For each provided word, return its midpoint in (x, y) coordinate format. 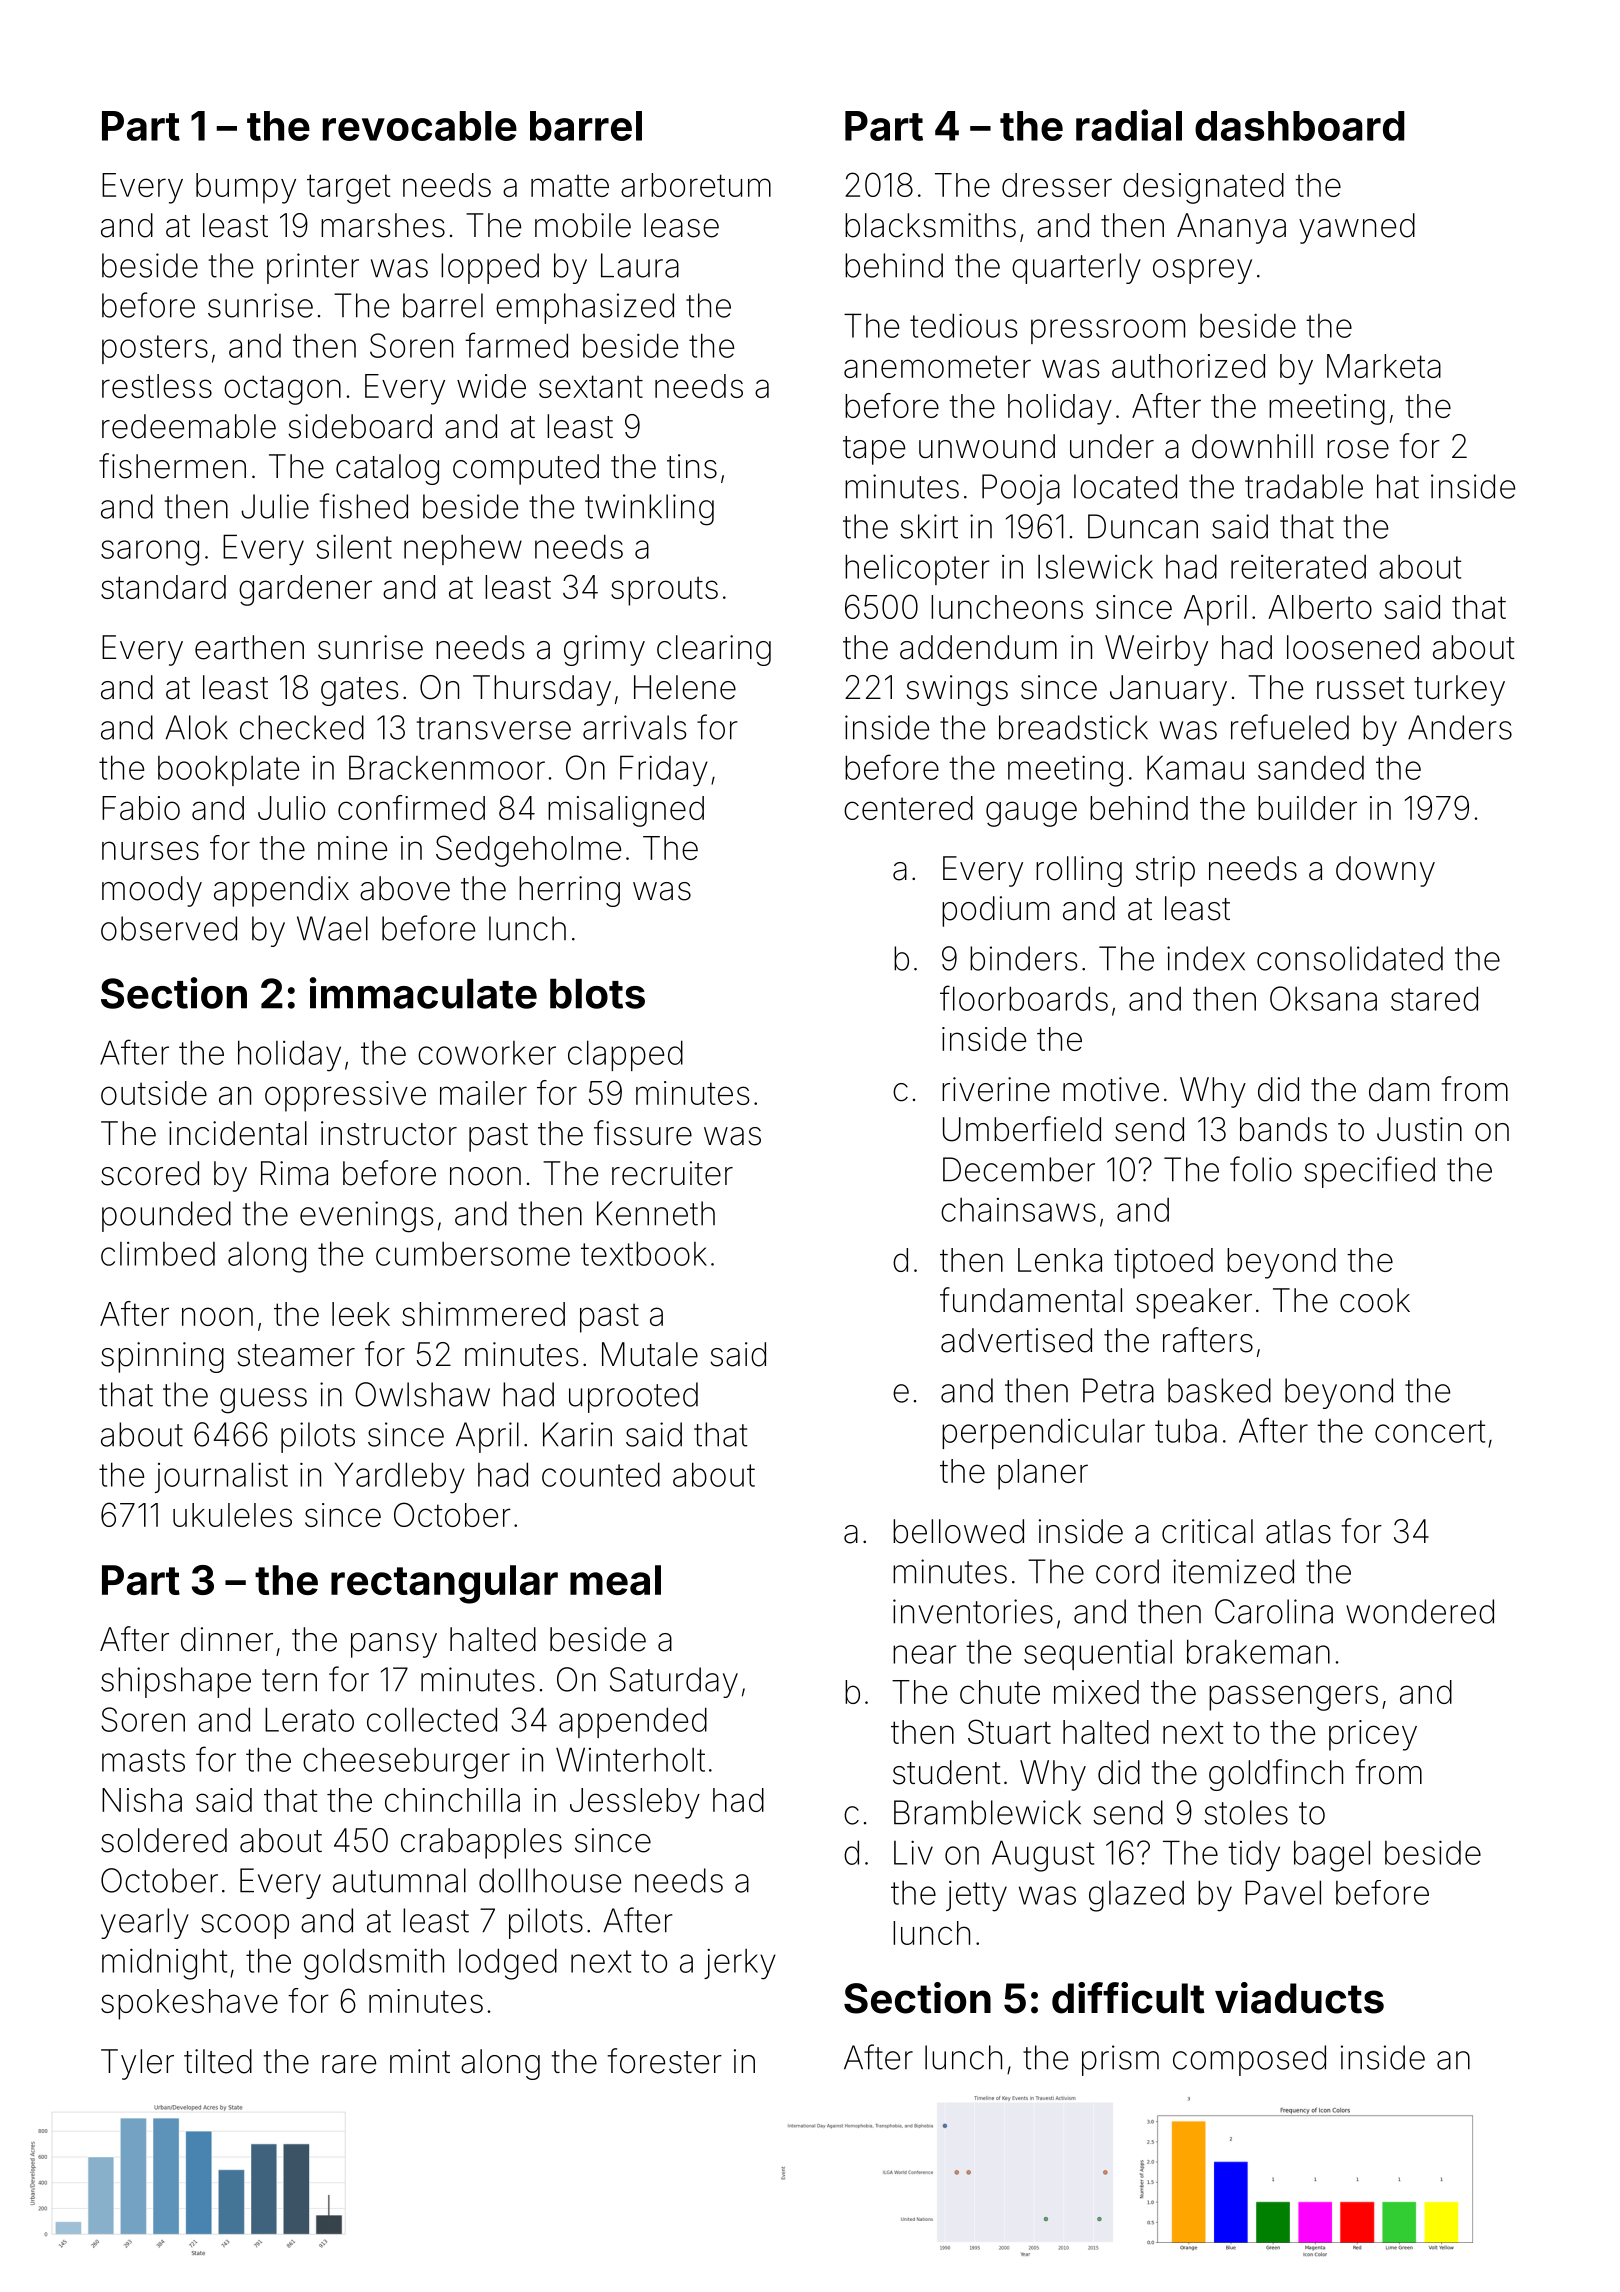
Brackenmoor (447, 767)
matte (570, 185)
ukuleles (232, 1515)
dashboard (1300, 126)
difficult (1128, 1998)
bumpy (246, 188)
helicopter (917, 569)
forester (665, 2061)
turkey (1459, 690)
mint (420, 2061)
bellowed (958, 1531)
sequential (1098, 1655)
